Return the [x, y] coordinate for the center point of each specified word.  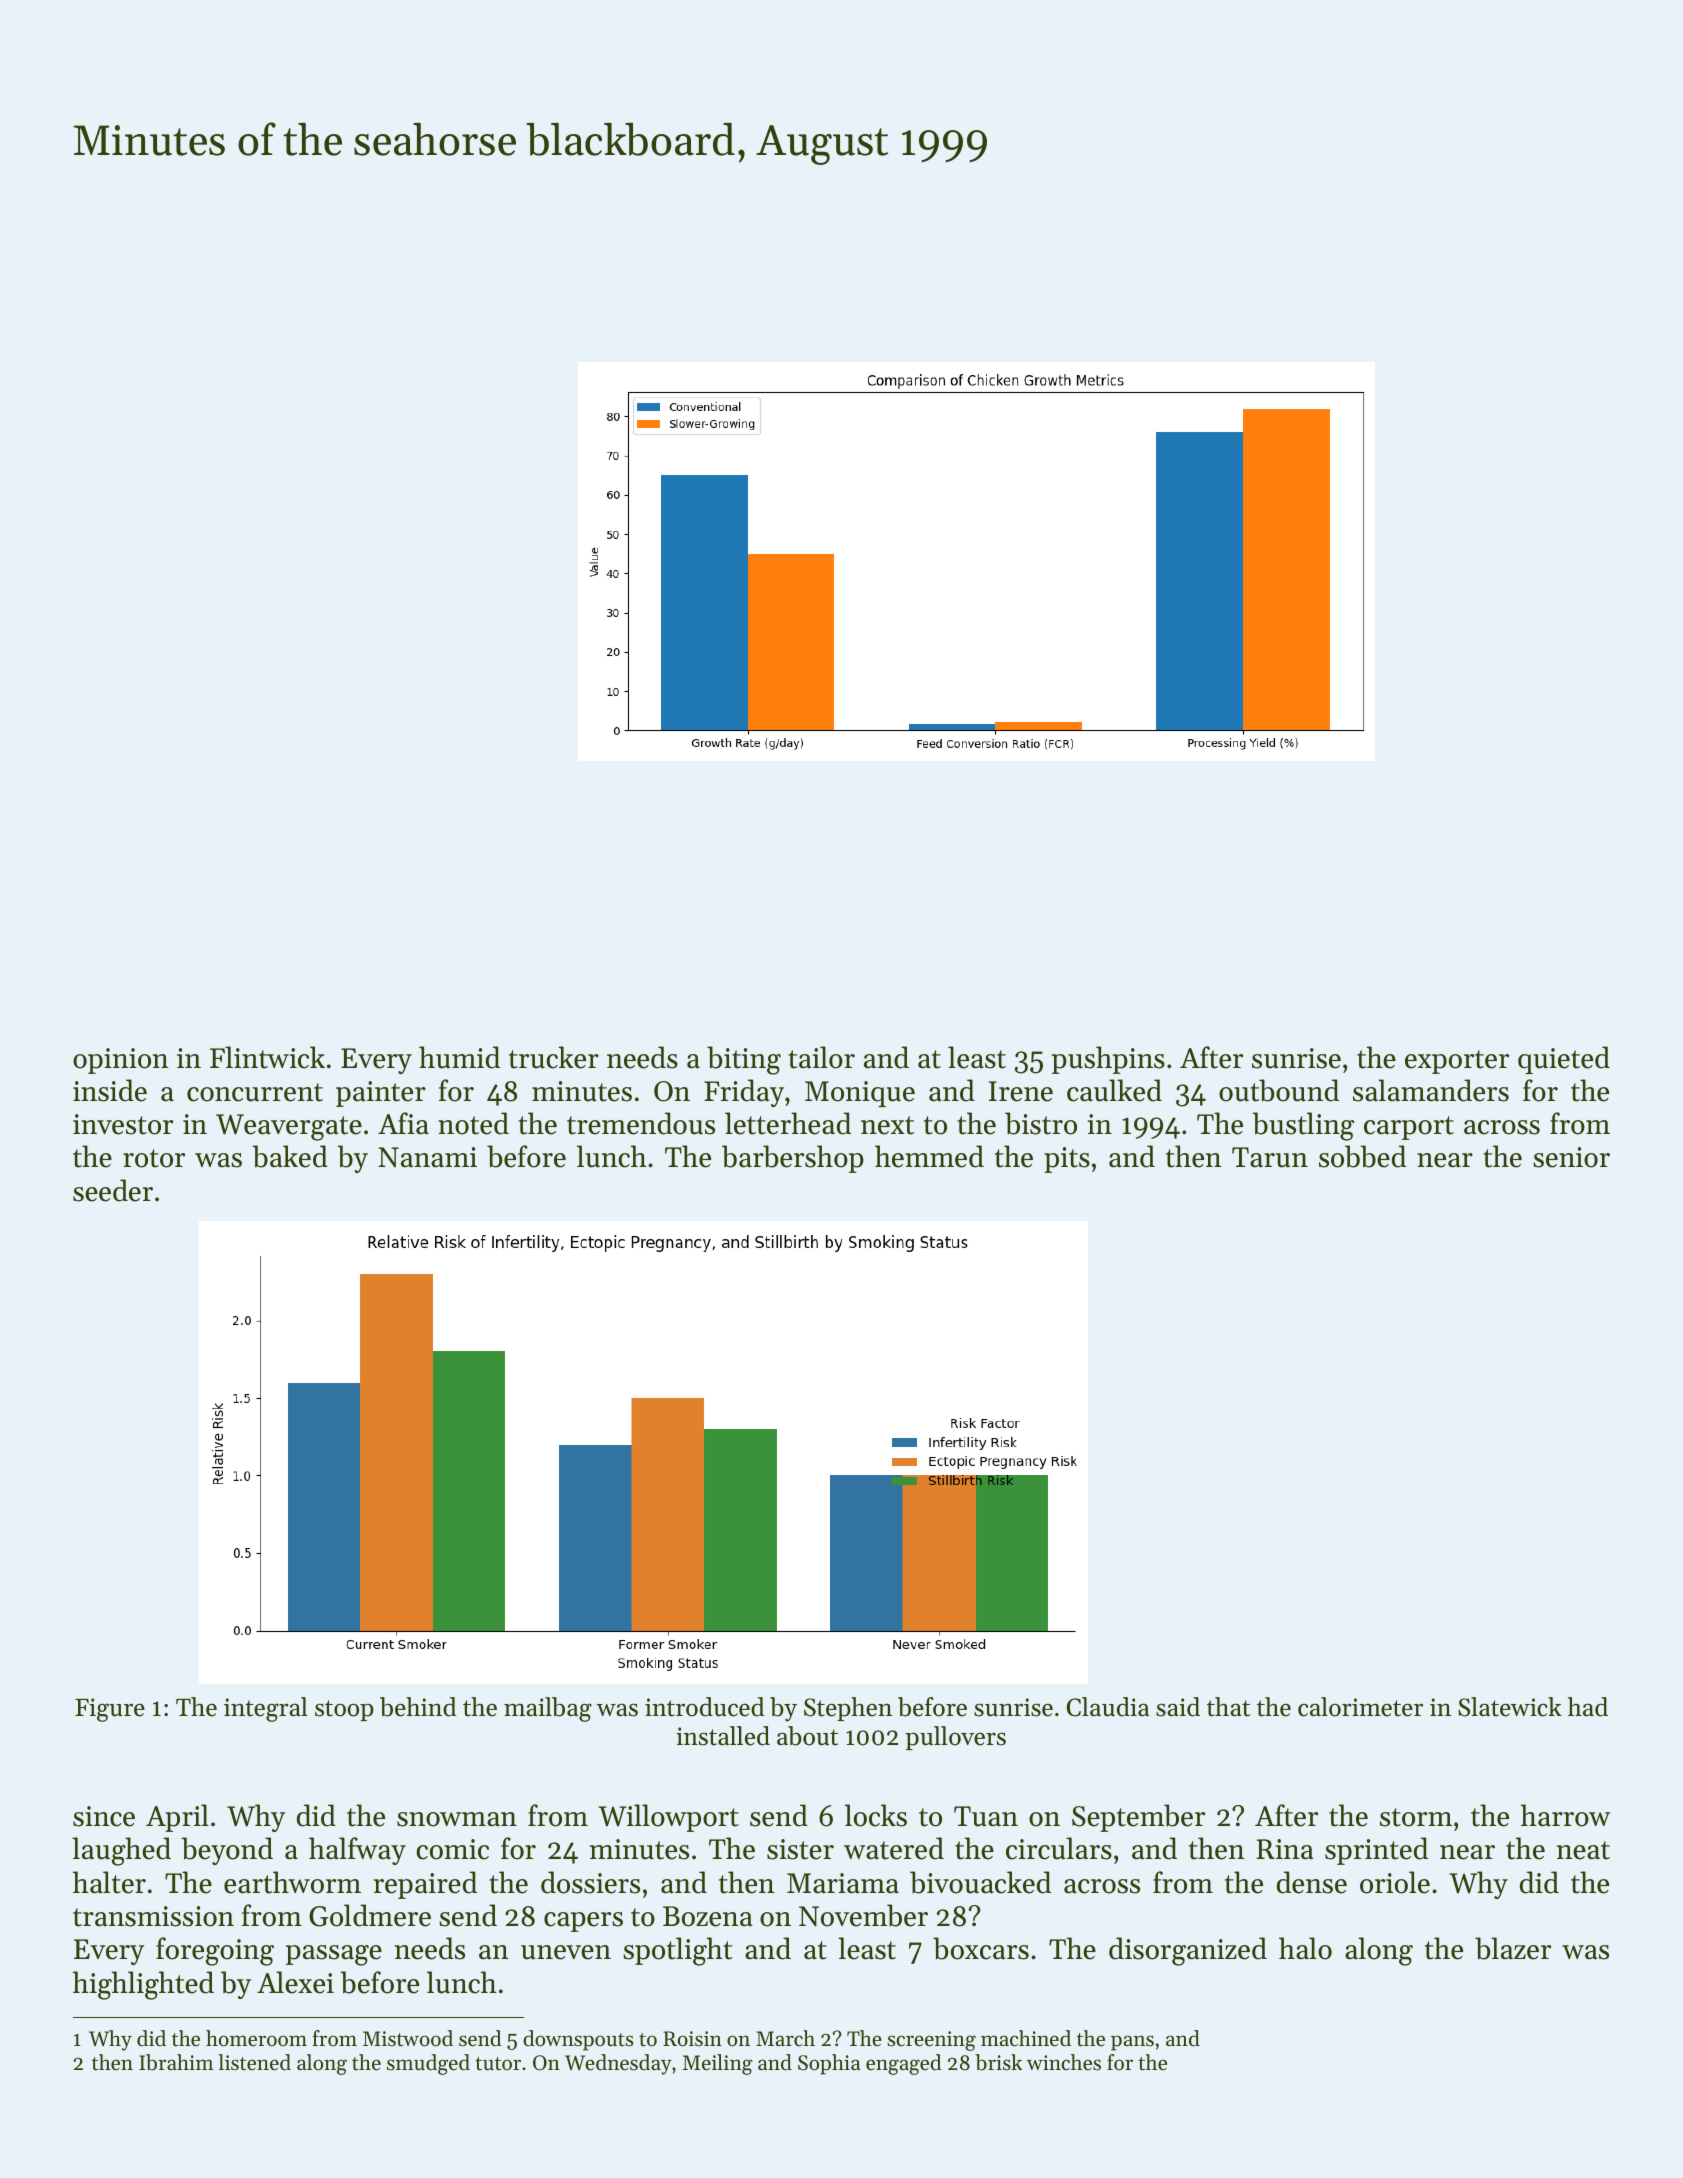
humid [459, 1057]
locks [876, 1815]
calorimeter [1360, 1707]
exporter [1457, 1062]
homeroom [256, 2038]
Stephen [848, 1709]
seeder [113, 1190]
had [1588, 1707]
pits [1067, 1160]
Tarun [1270, 1157]
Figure [110, 1710]
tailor [821, 1057]
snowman [457, 1819]
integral [266, 1709]
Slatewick [1510, 1707]
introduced [704, 1707]
